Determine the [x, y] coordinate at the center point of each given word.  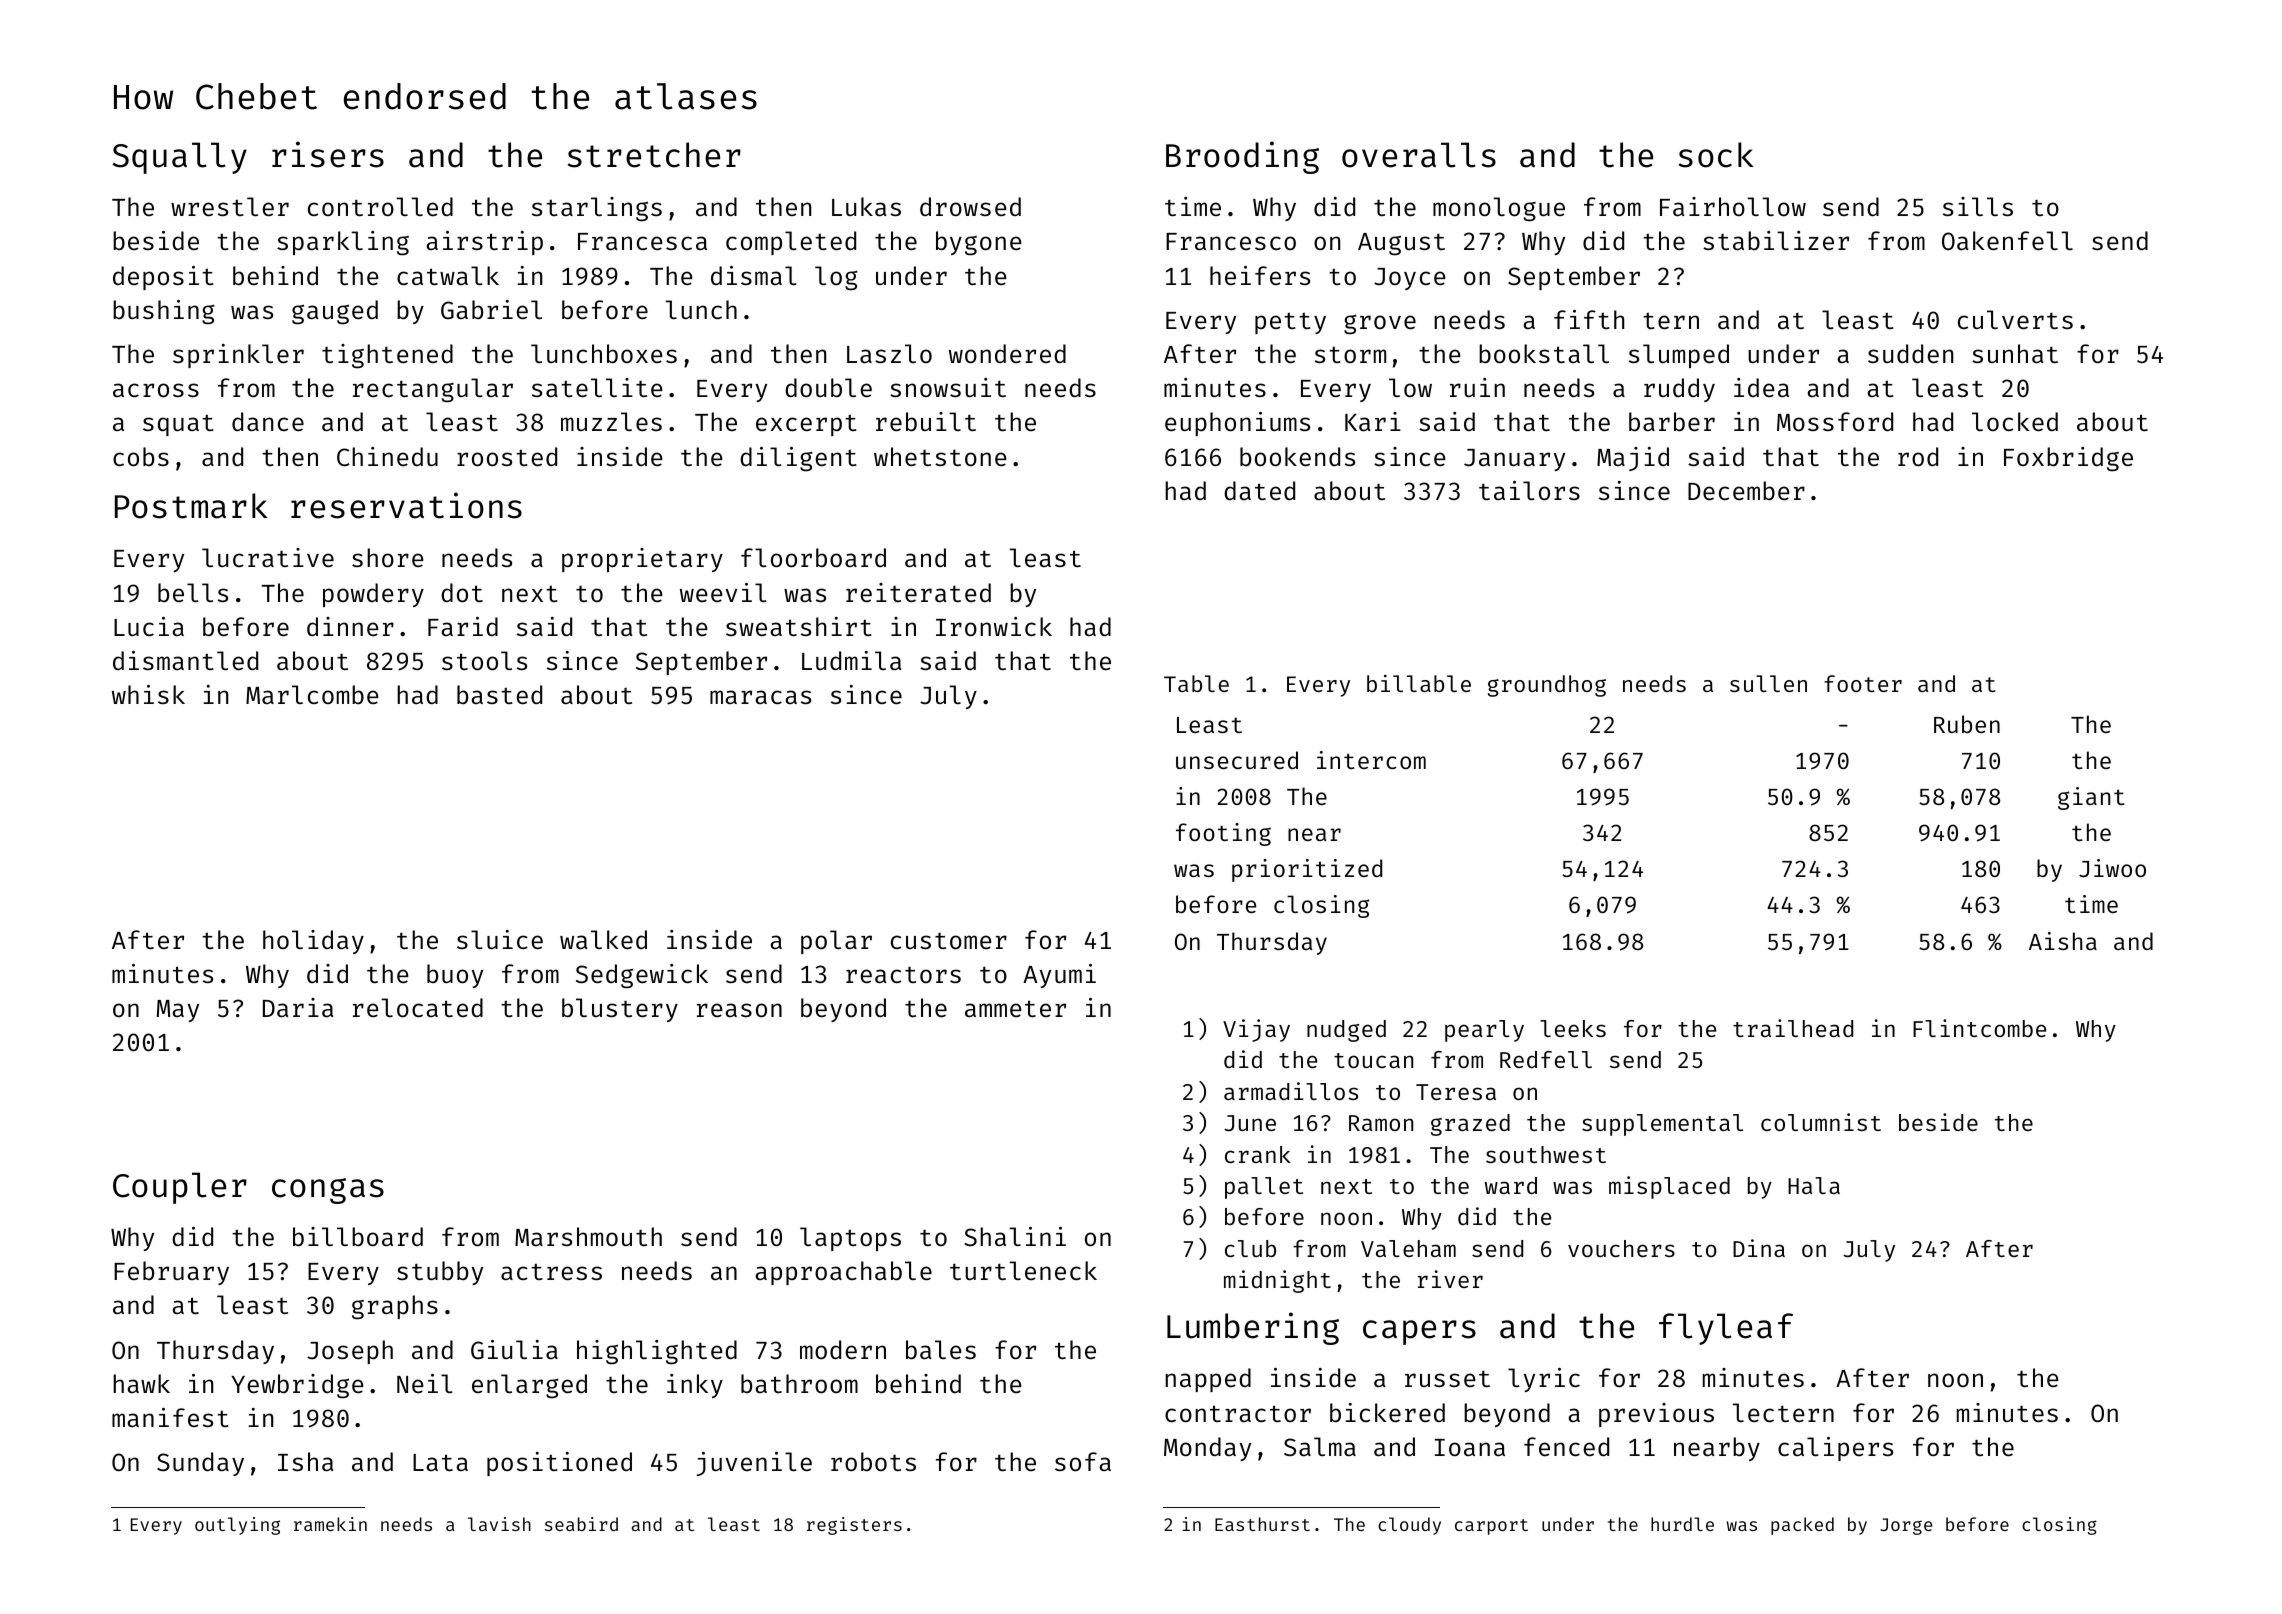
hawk [141, 1383]
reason [739, 1010]
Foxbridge [2068, 459]
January [1514, 460]
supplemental [1662, 1125]
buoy [455, 976]
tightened [387, 356]
